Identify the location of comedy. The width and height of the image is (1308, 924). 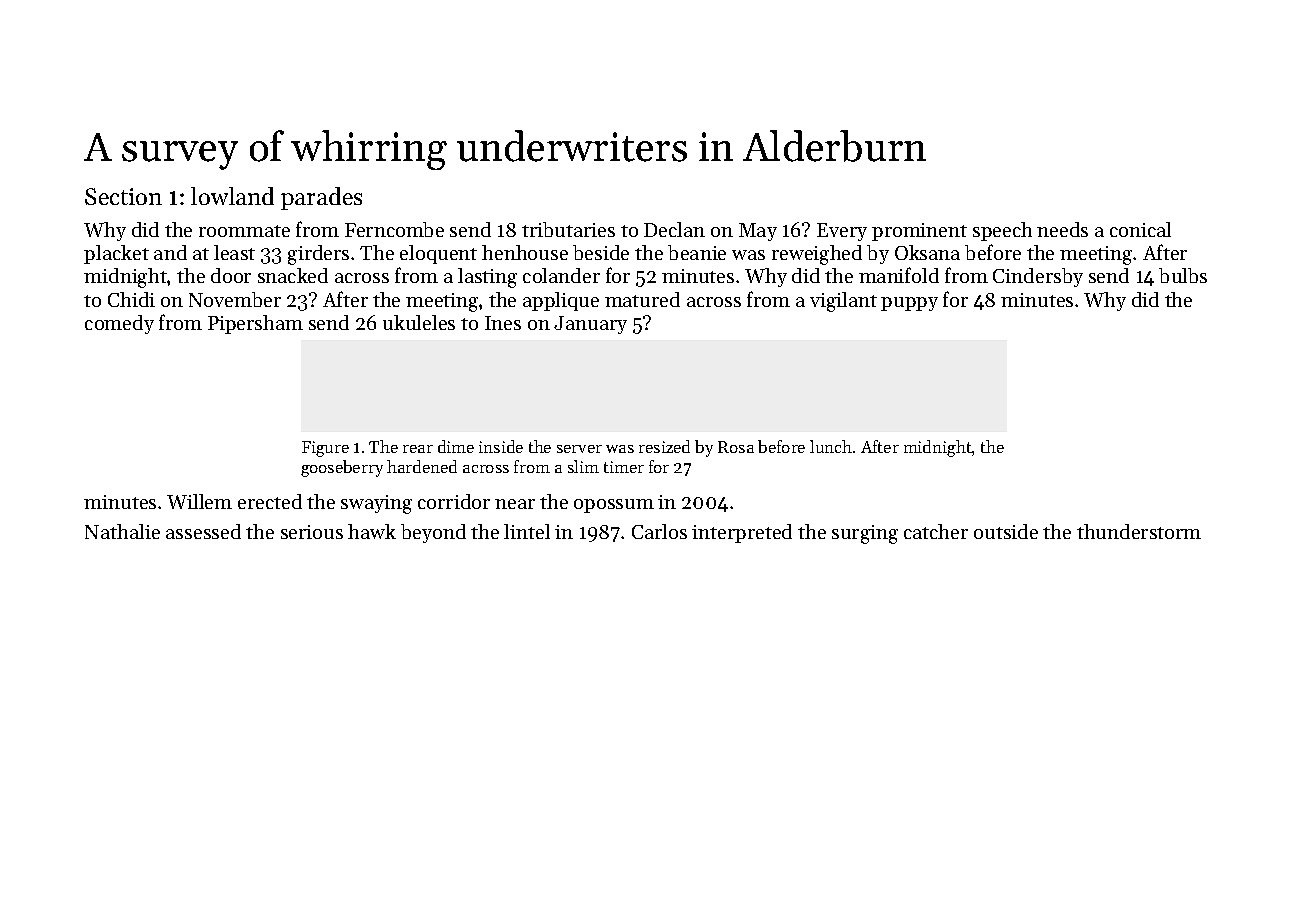
(119, 324).
